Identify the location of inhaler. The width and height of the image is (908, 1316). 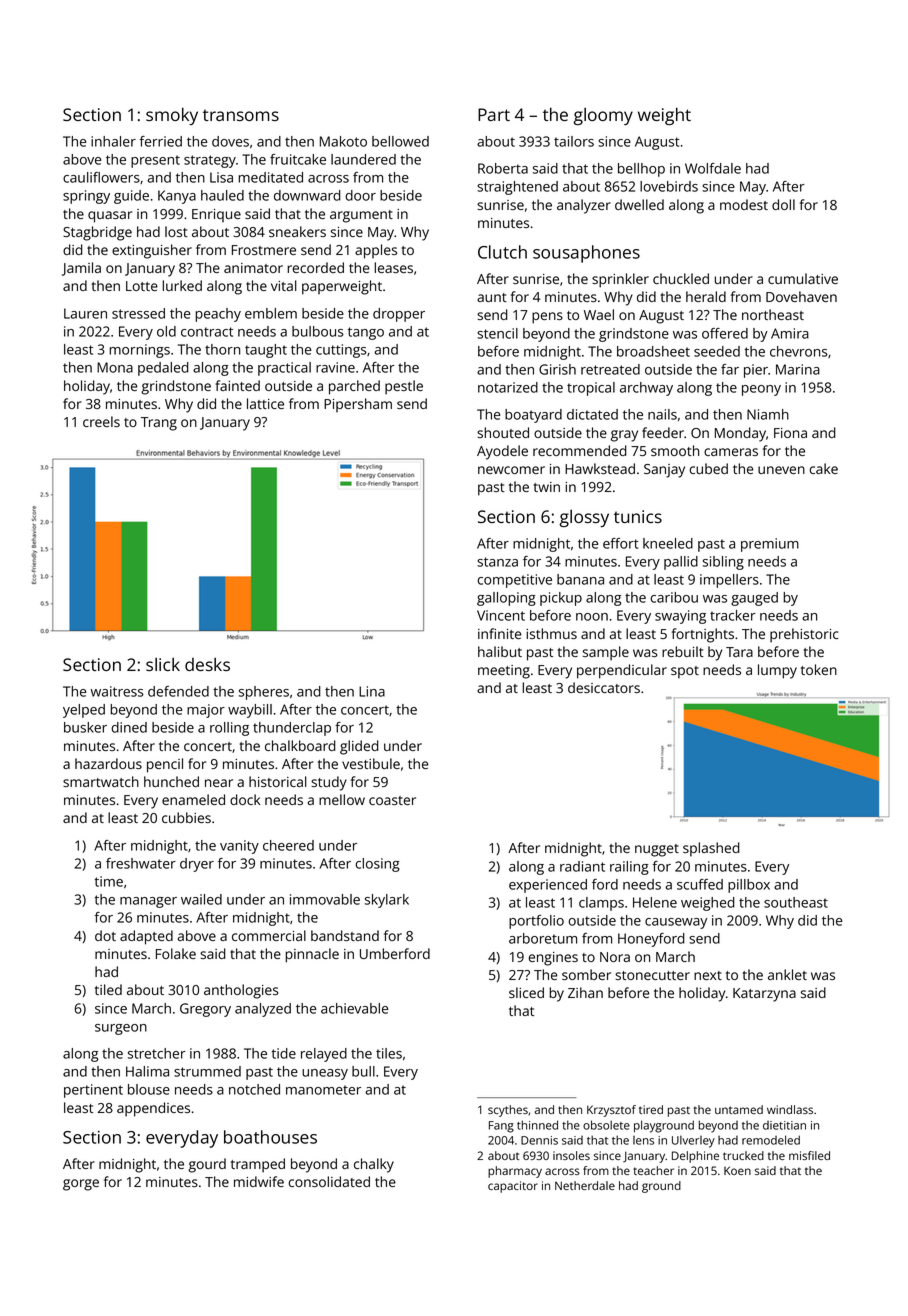
(113, 141).
